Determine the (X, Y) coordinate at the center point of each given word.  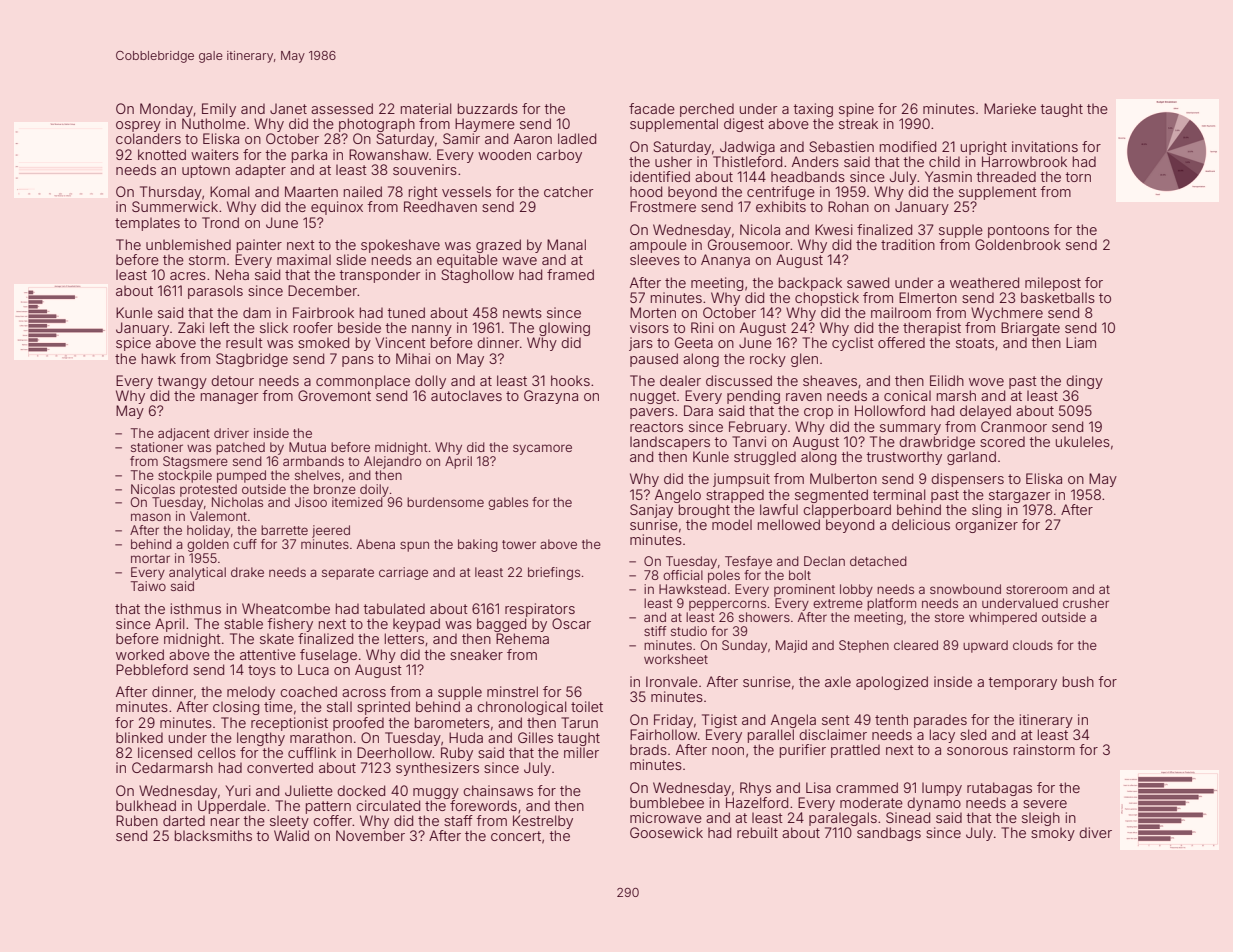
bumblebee (667, 802)
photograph (377, 125)
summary (910, 429)
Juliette (309, 790)
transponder (380, 276)
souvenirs (425, 169)
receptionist (289, 724)
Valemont (218, 516)
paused (654, 360)
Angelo (678, 496)
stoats (975, 343)
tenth (891, 719)
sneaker (476, 654)
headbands (808, 176)
